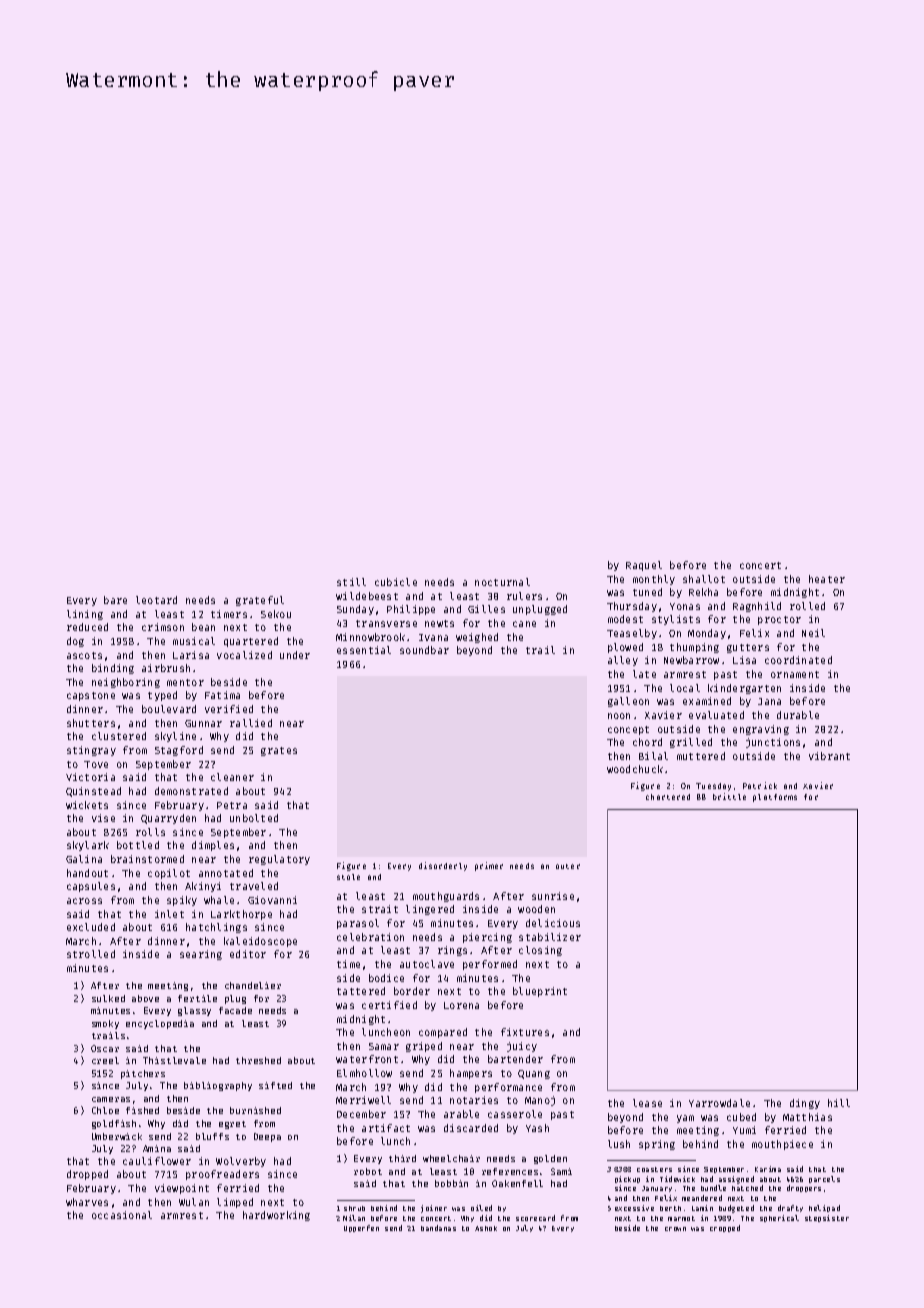 This image has height=1308, width=924. I want to click on heater, so click(827, 579).
